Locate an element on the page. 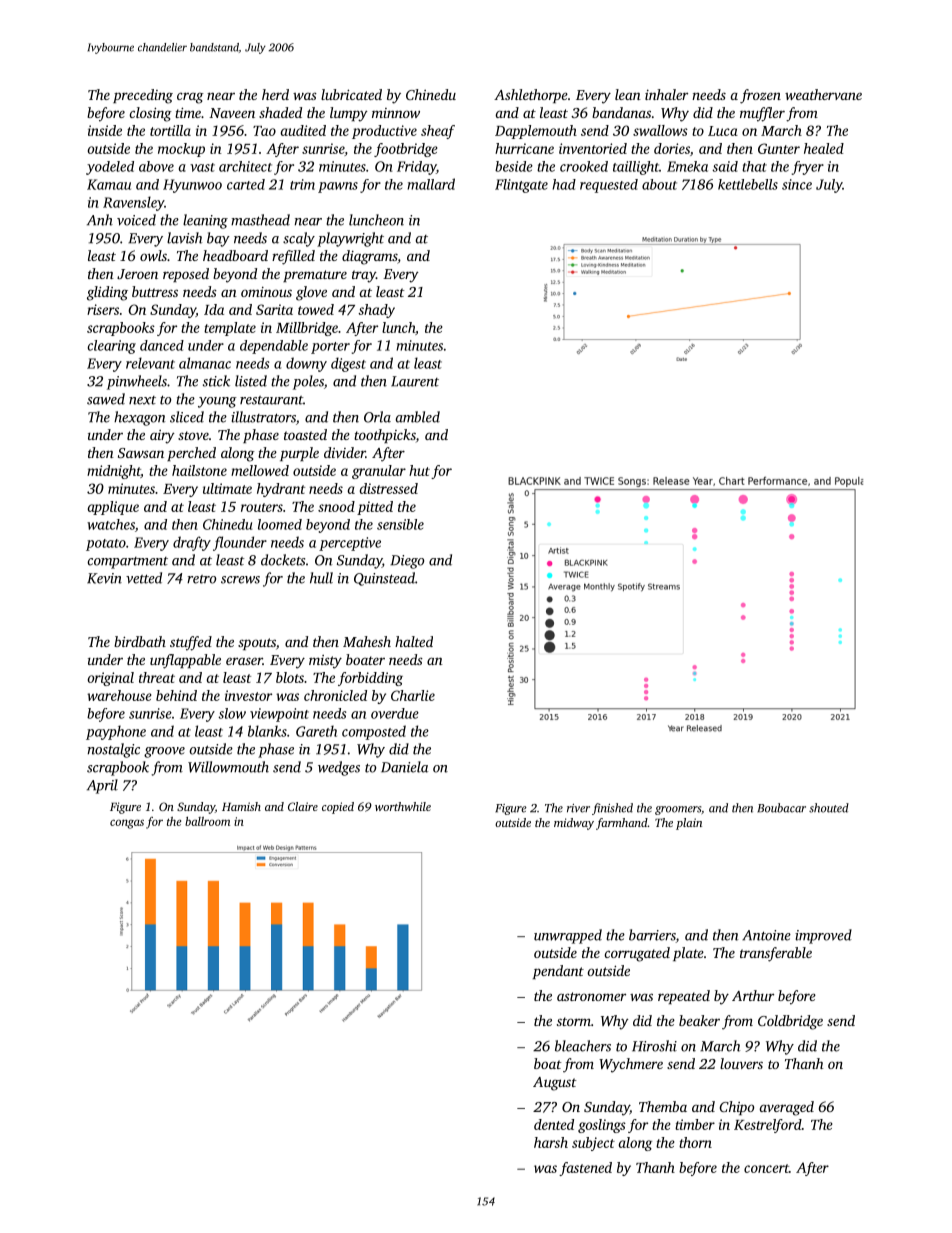 The height and width of the document is (1233, 952). Jeroen is located at coordinates (137, 274).
